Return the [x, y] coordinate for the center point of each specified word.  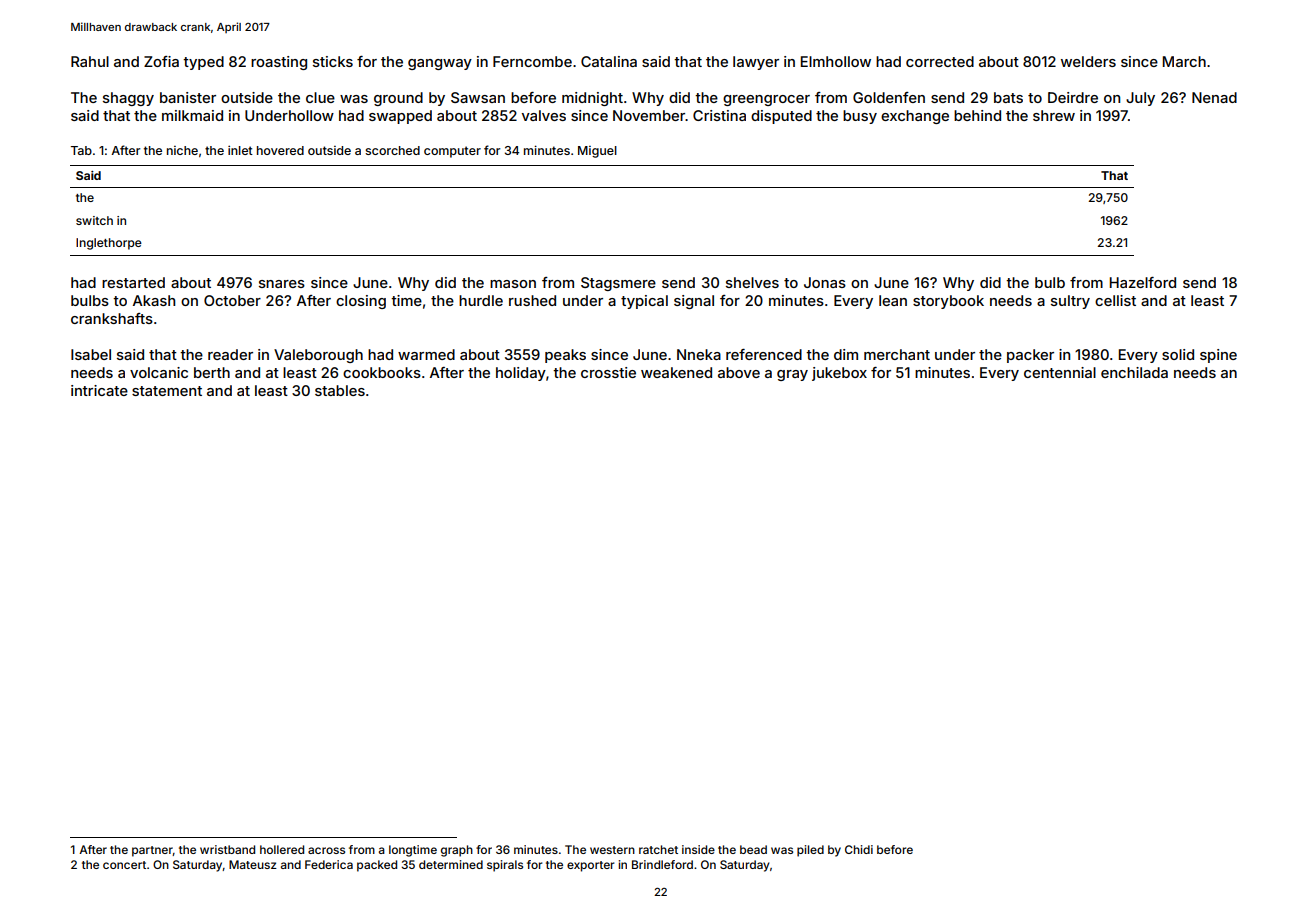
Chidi [859, 849]
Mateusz [253, 864]
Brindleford [662, 864]
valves [544, 115]
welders [1088, 61]
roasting [279, 63]
